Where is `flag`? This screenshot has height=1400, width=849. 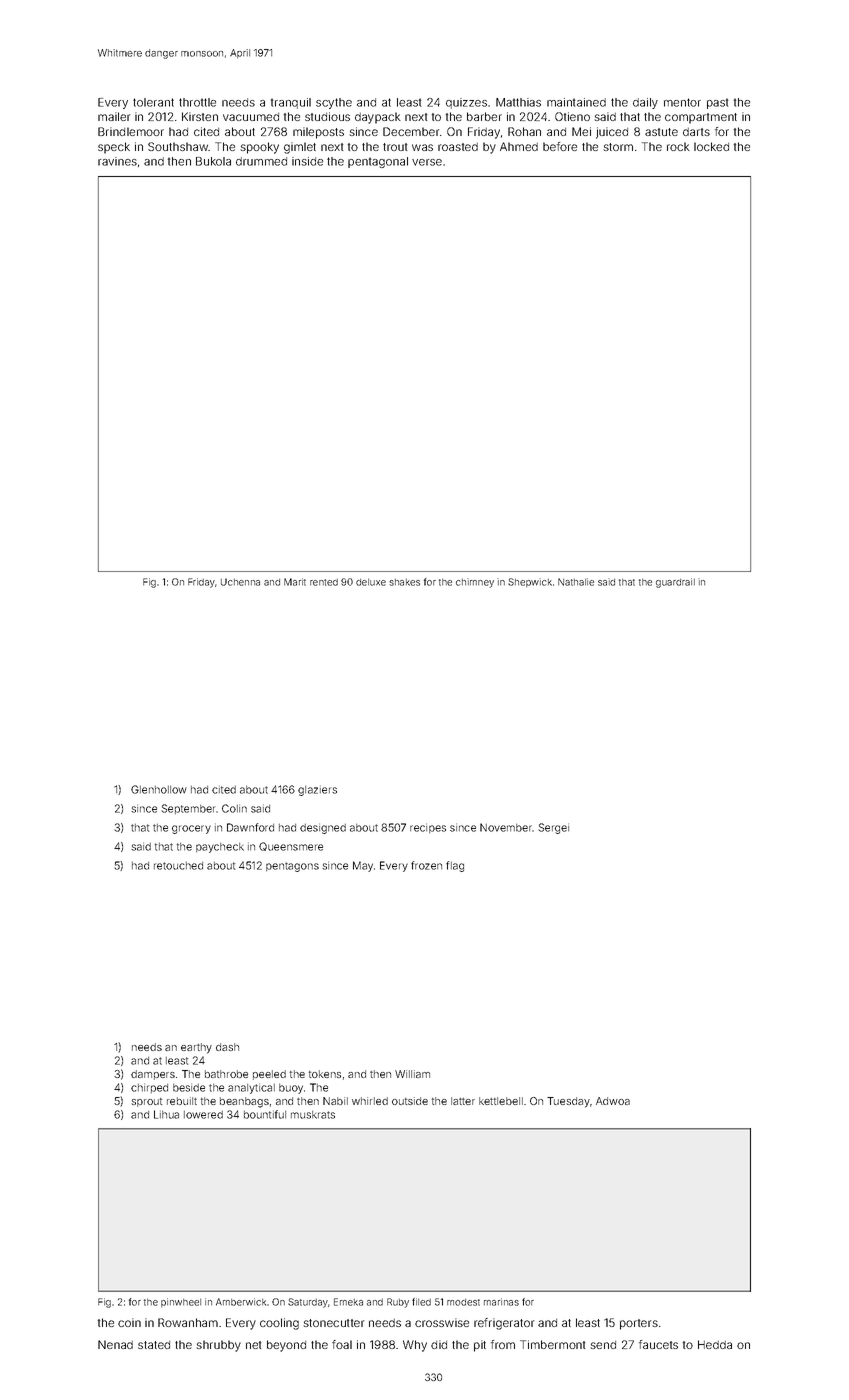 flag is located at coordinates (455, 866).
